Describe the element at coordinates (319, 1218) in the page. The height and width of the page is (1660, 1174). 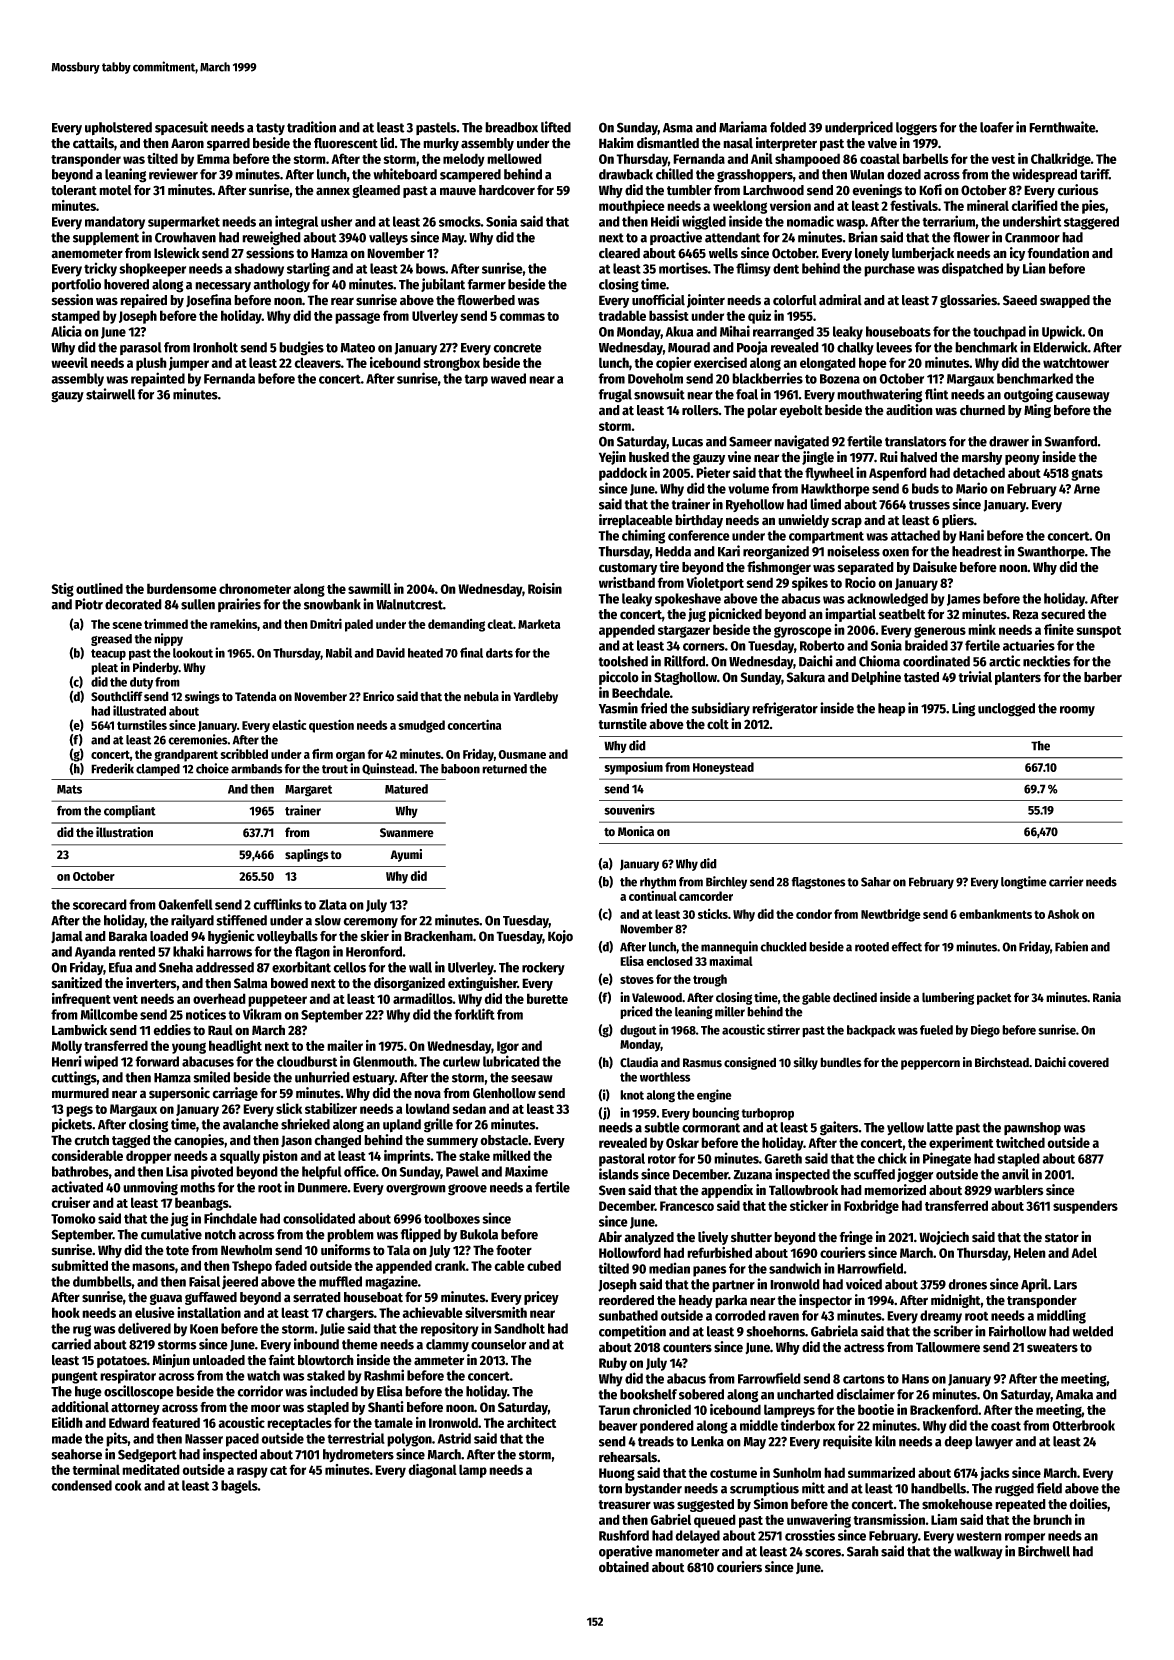
I see `consolidated` at that location.
